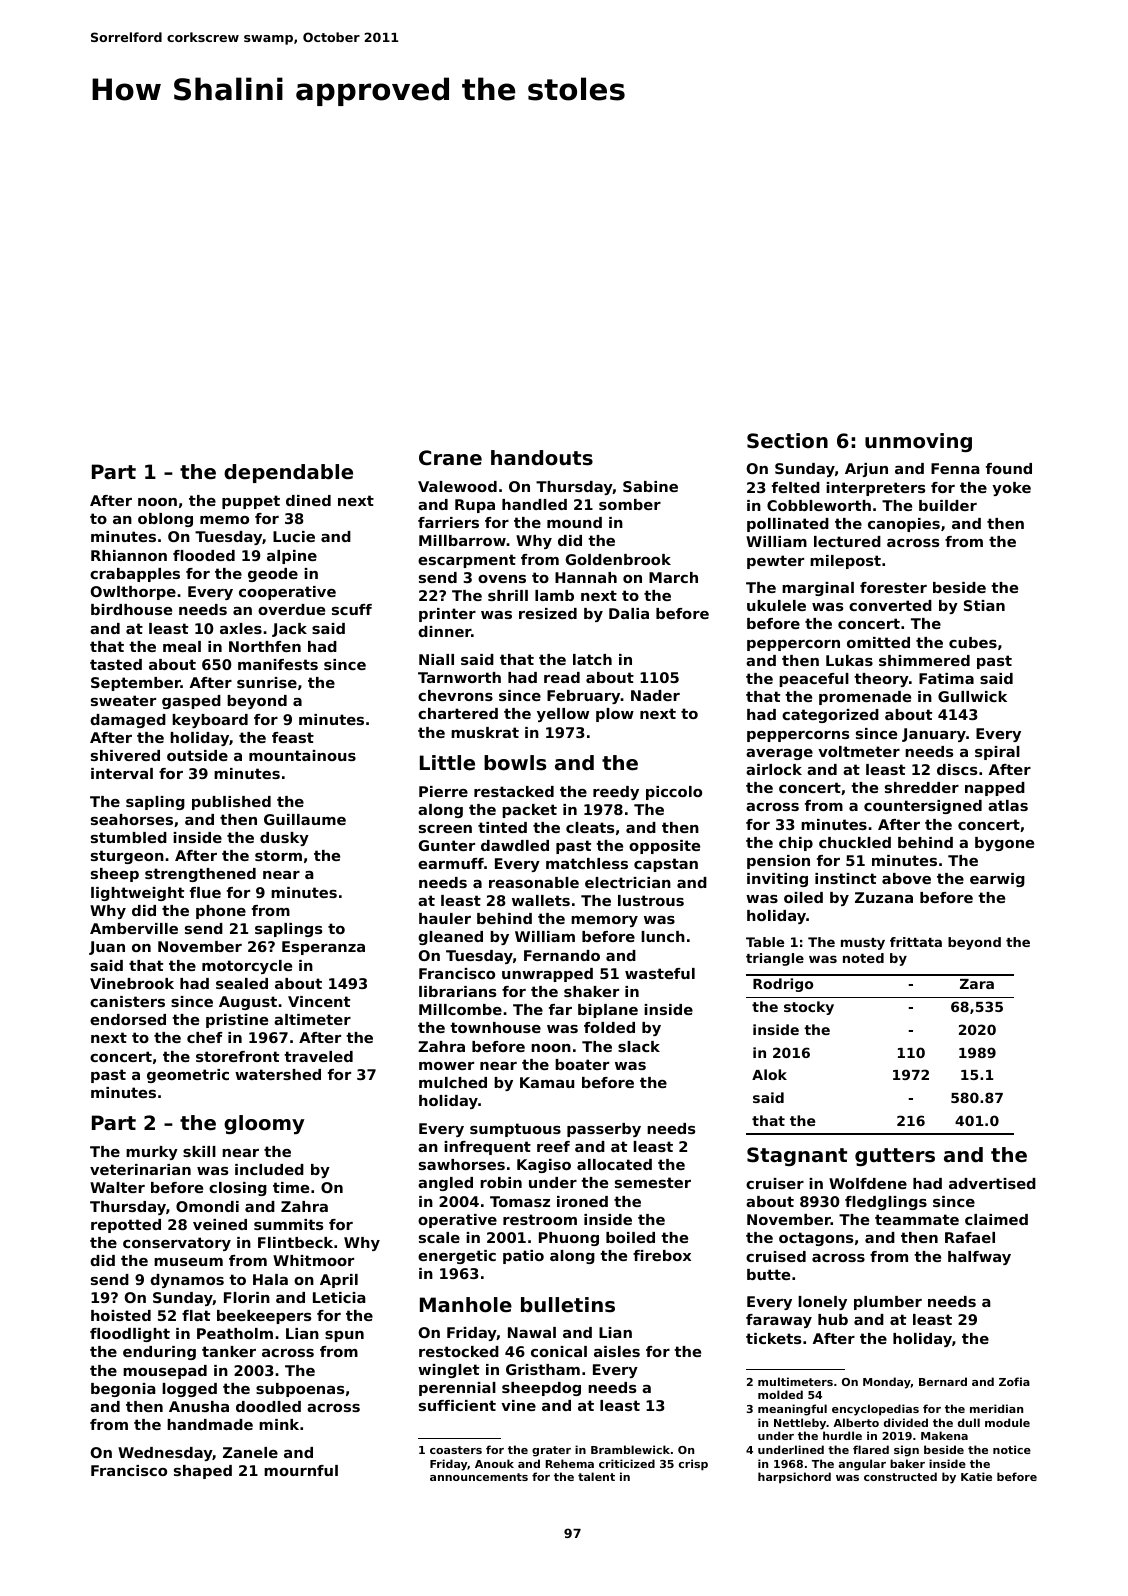  What do you see at coordinates (250, 1452) in the screenshot?
I see `Zanele` at bounding box center [250, 1452].
